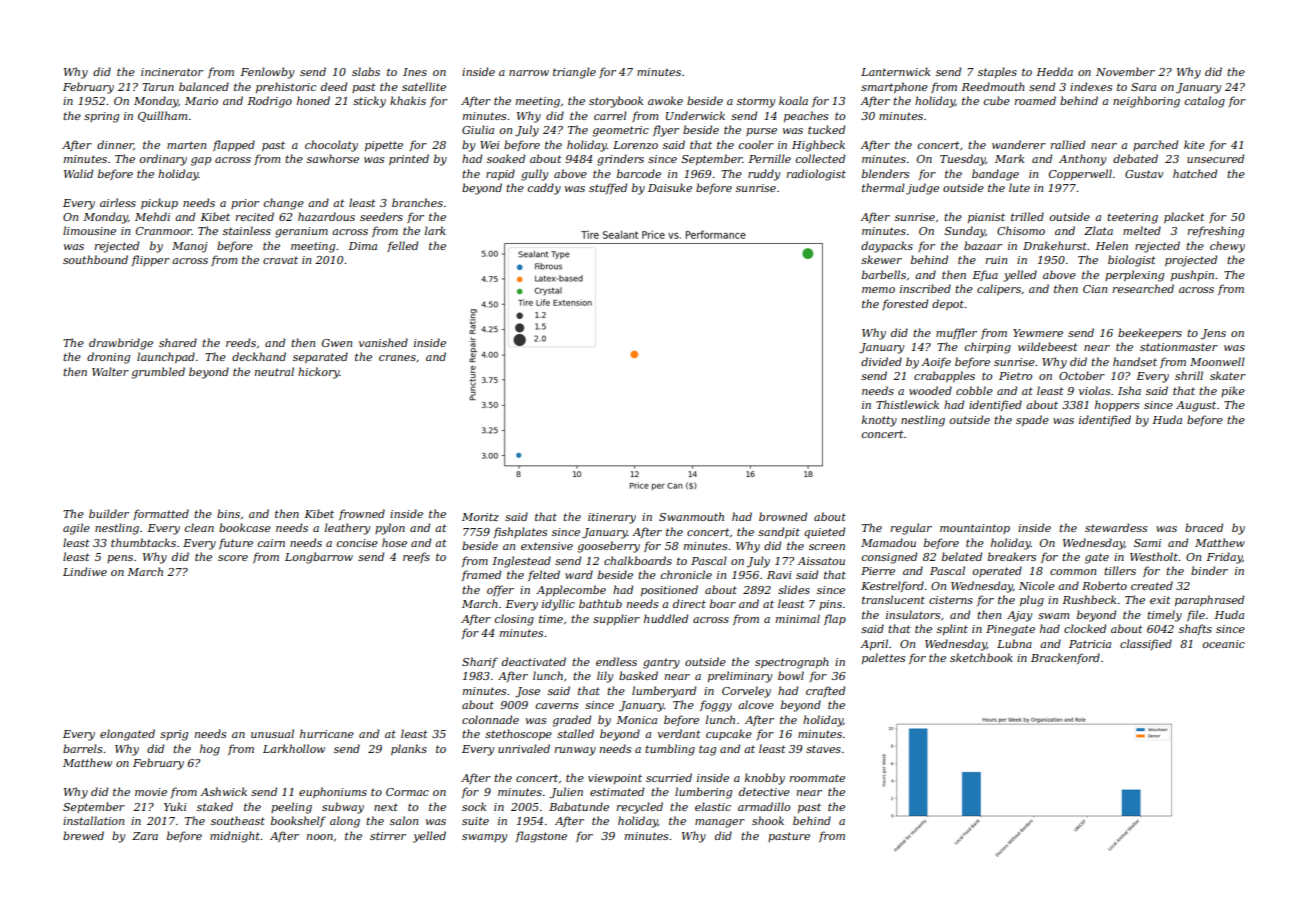  Describe the element at coordinates (608, 547) in the screenshot. I see `gooseberry` at that location.
